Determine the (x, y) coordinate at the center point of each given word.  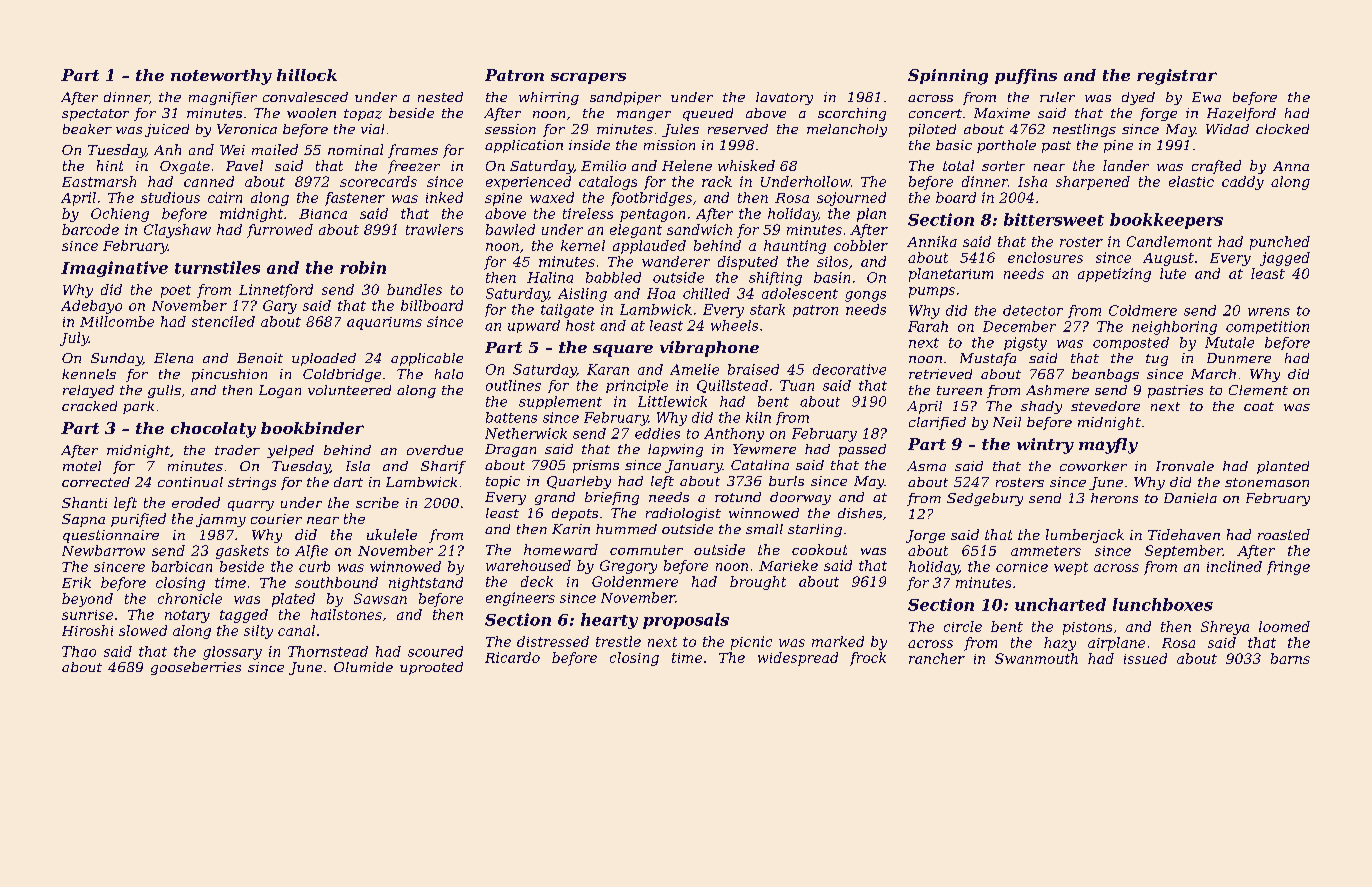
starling (815, 530)
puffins (1026, 76)
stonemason (1267, 482)
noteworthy (221, 77)
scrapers (588, 78)
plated (293, 600)
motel (82, 466)
